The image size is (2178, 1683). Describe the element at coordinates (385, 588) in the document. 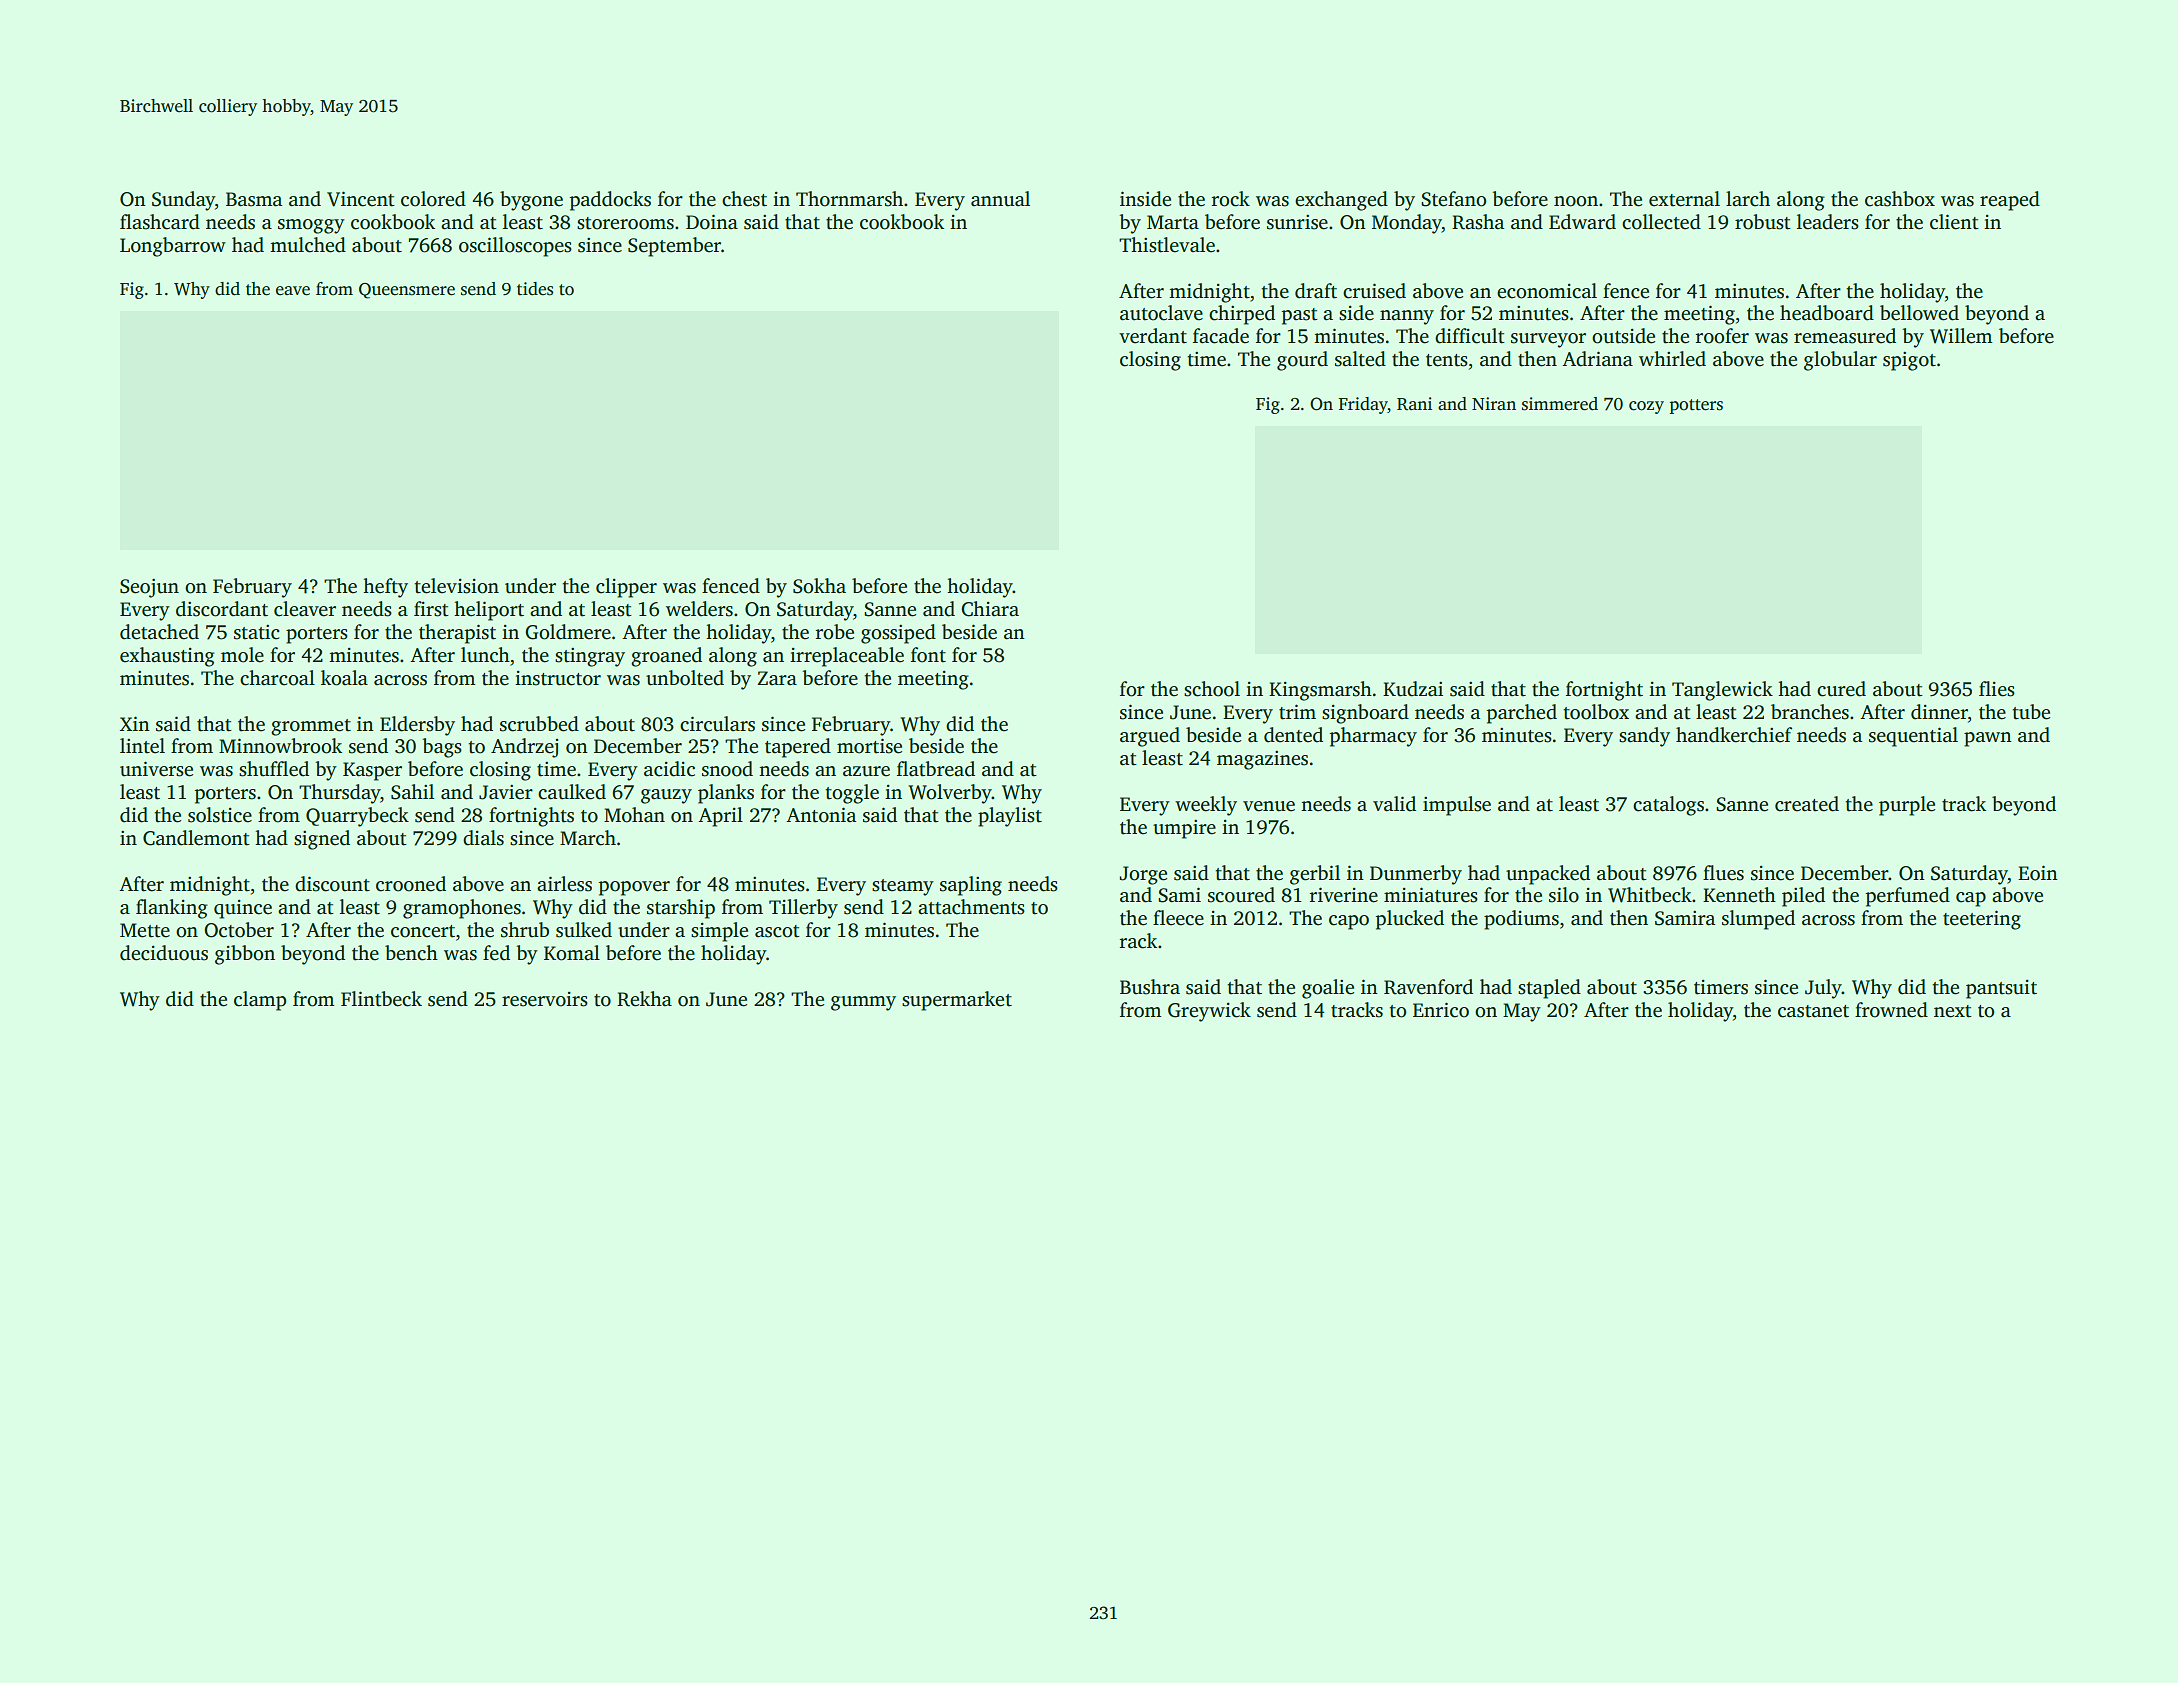

I see `hefty` at that location.
